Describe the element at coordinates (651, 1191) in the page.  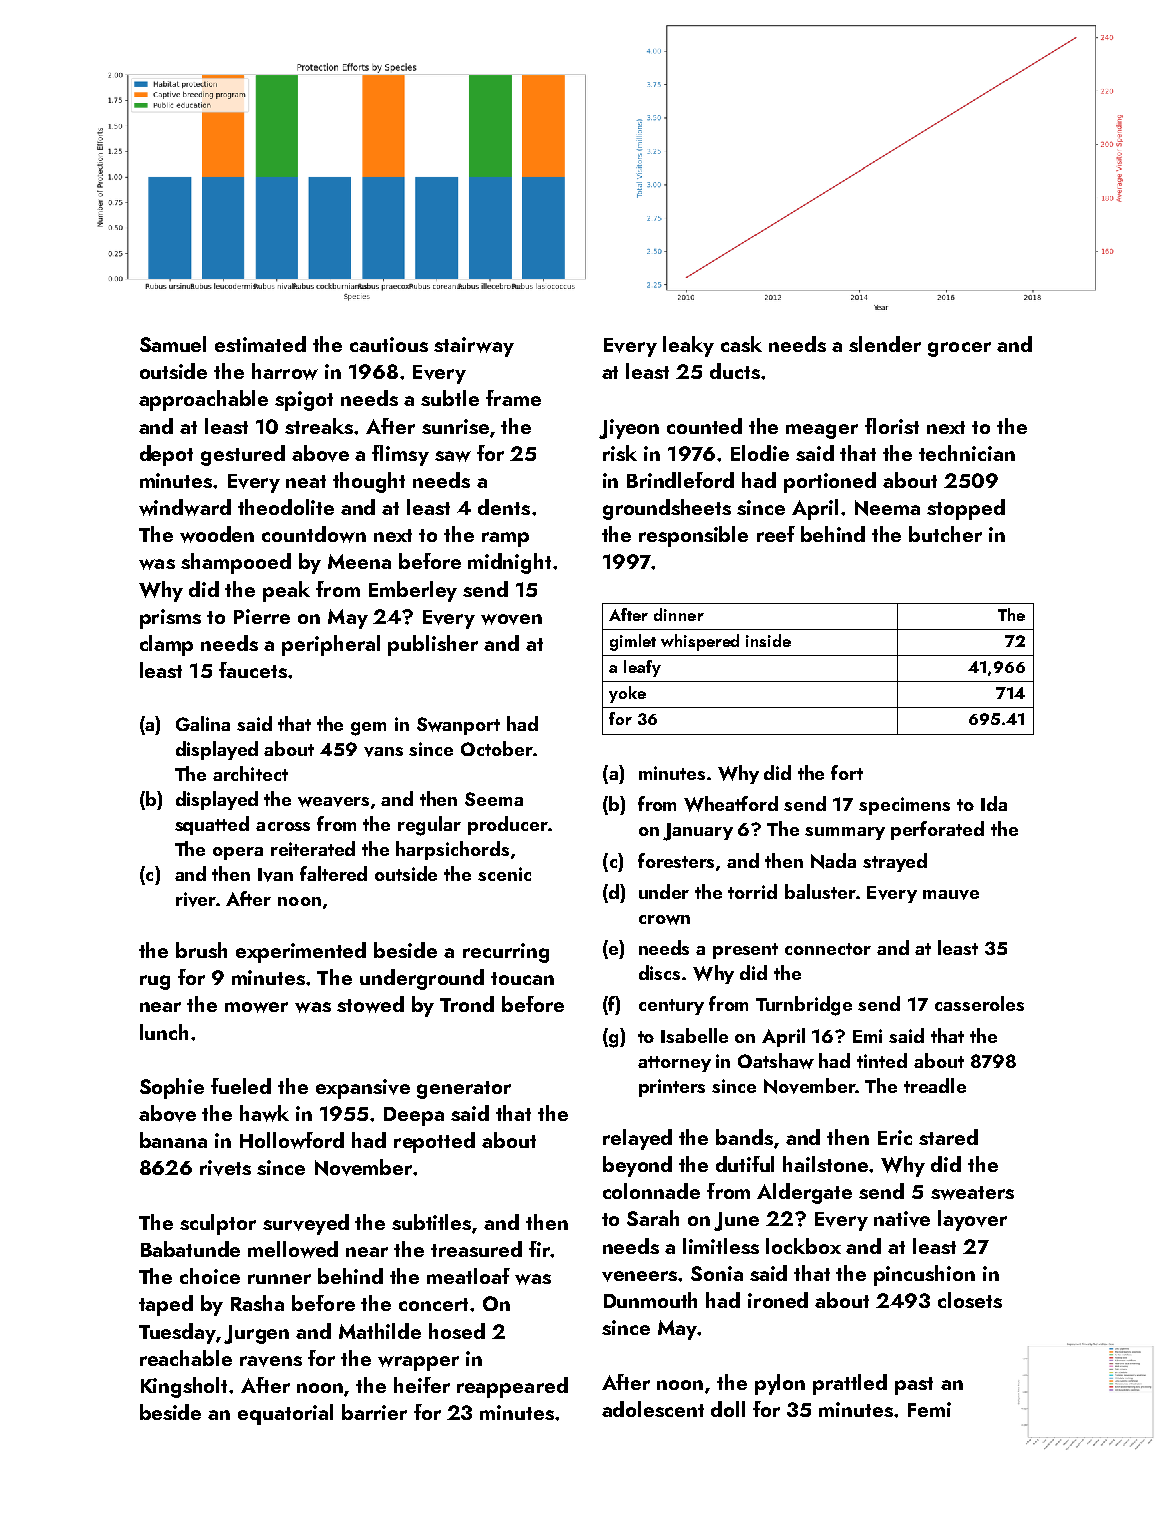
I see `colonnade` at that location.
